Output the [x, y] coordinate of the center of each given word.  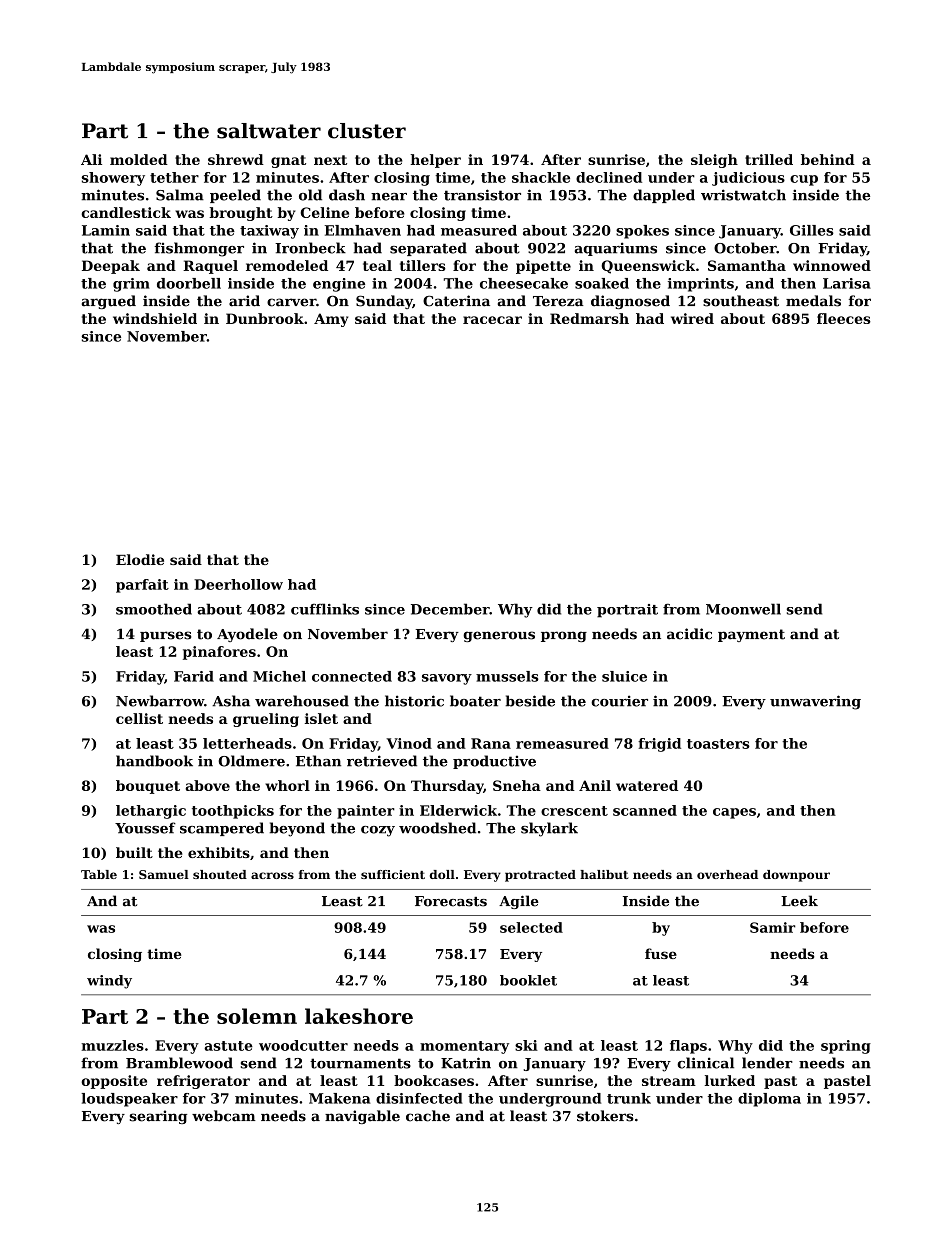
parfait [142, 586]
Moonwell [743, 609]
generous [499, 636]
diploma [769, 1100]
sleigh [714, 161]
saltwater [269, 131]
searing [158, 1117]
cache [428, 1116]
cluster [367, 131]
